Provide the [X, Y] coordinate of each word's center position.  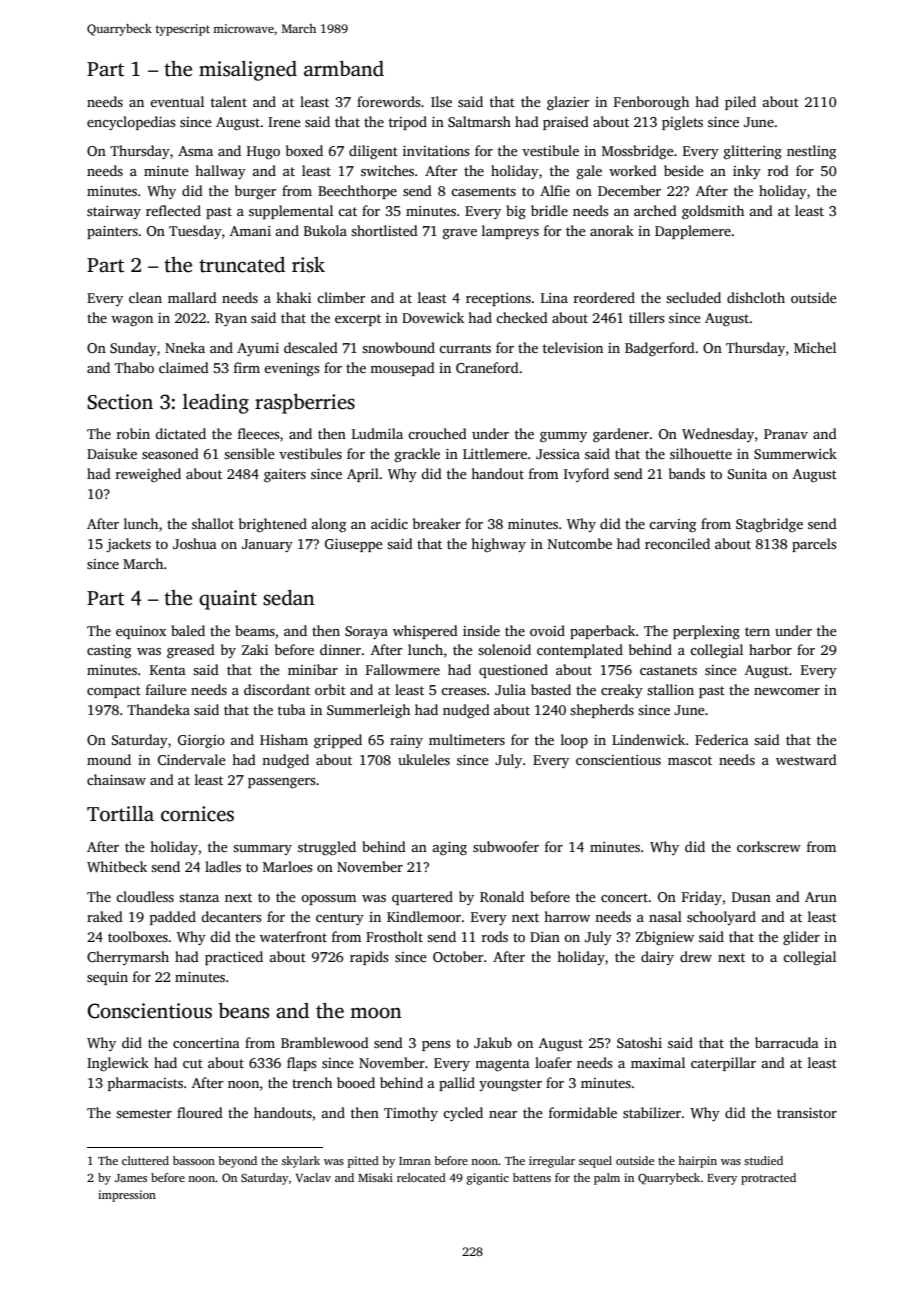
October [458, 956]
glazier [568, 103]
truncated [242, 265]
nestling [811, 152]
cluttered [145, 1160]
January [267, 545]
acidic [389, 523]
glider [801, 938]
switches [387, 170]
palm [607, 1179]
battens [532, 1177]
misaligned [248, 71]
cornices [197, 814]
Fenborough [651, 103]
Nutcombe [580, 543]
